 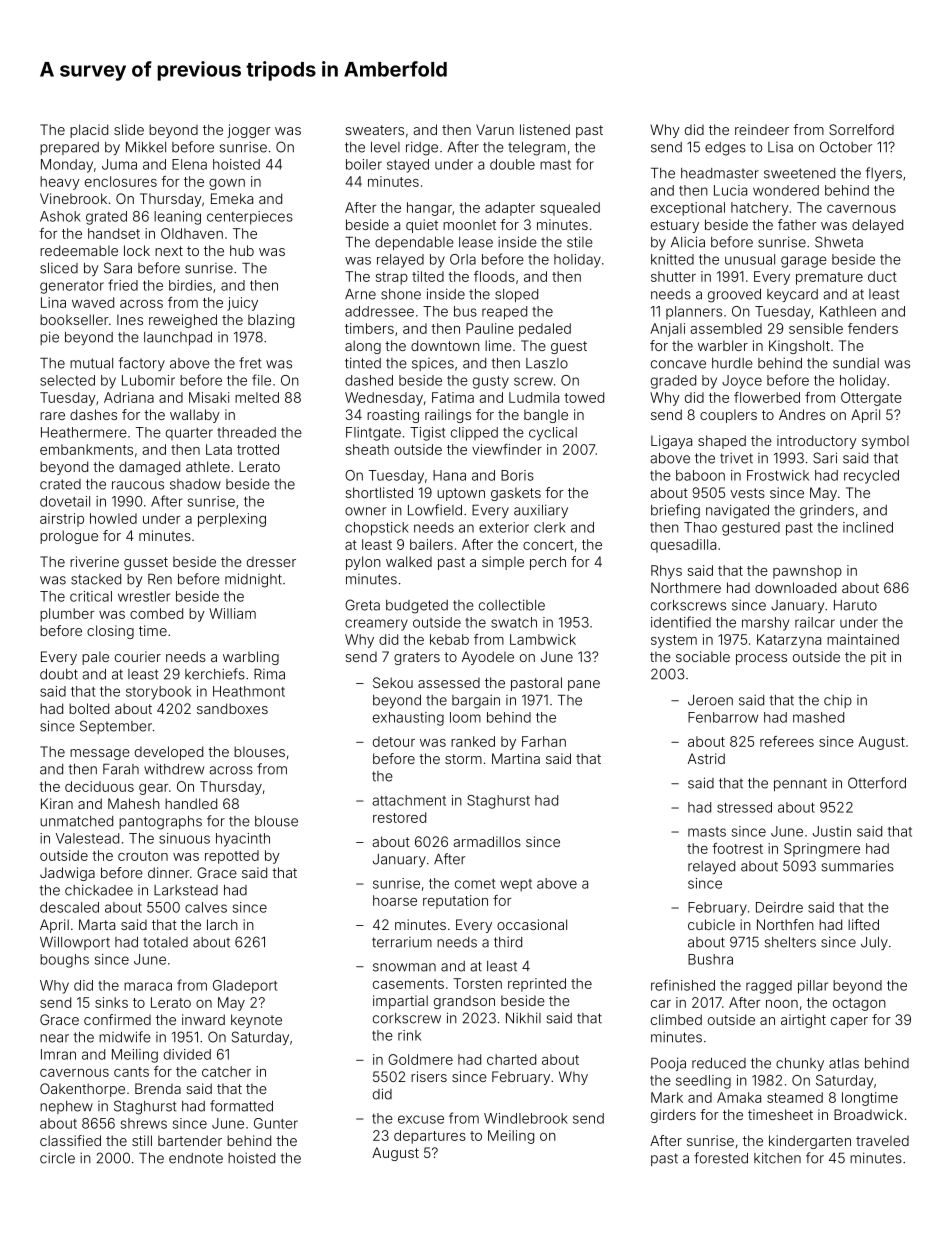 What do you see at coordinates (232, 708) in the document?
I see `sandboxes` at bounding box center [232, 708].
